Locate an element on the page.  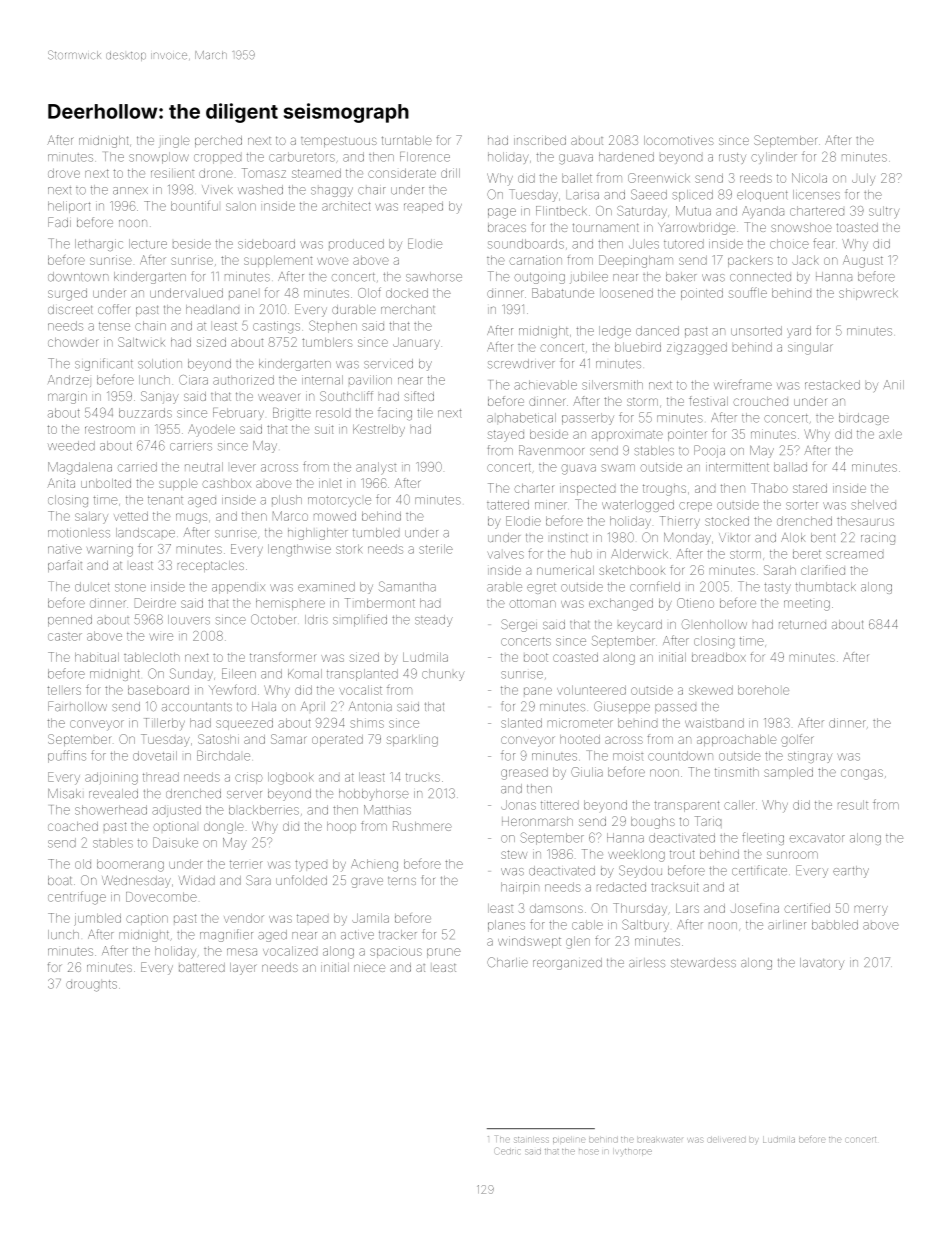
Anita is located at coordinates (61, 483).
